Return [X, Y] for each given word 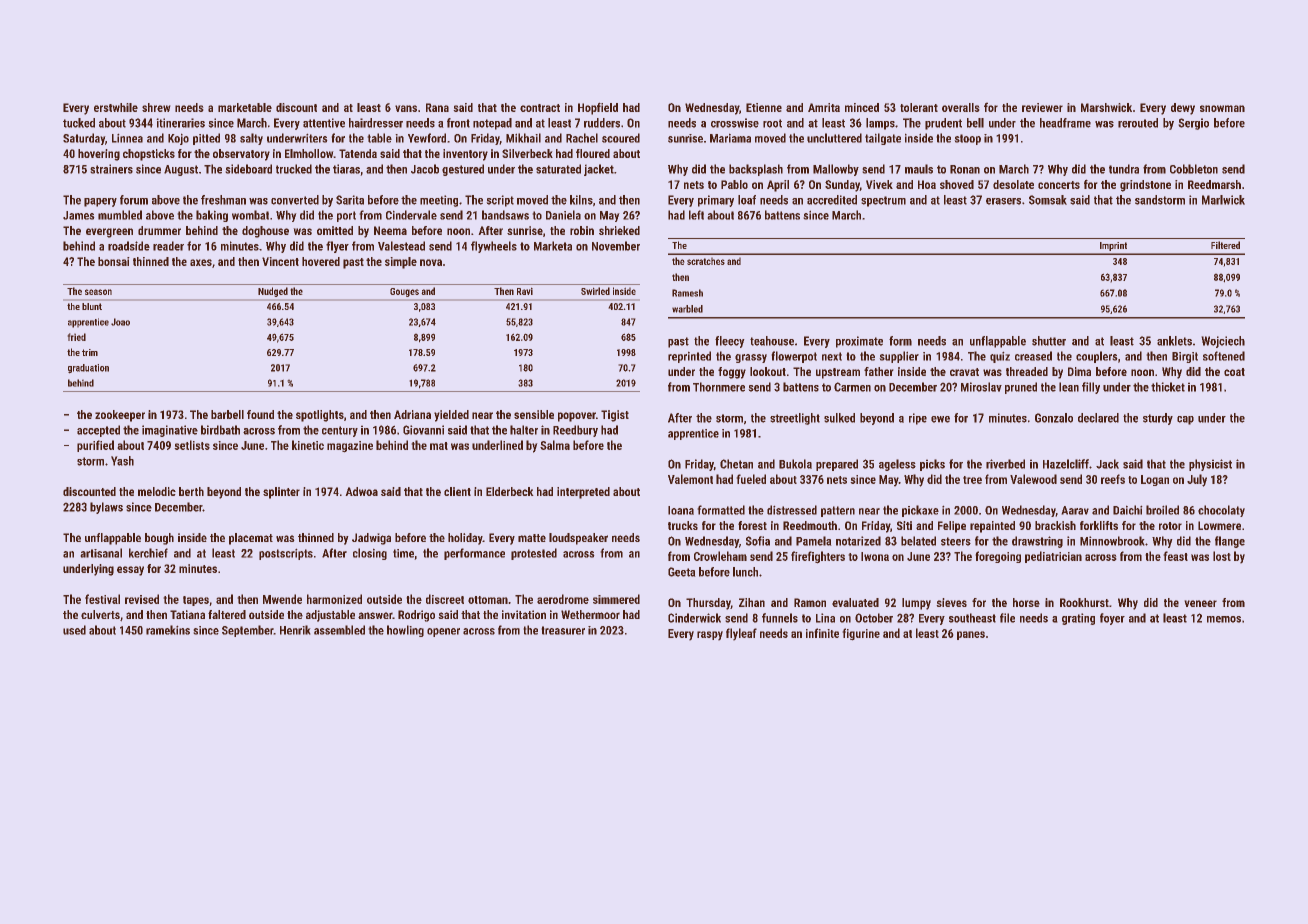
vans [406, 108]
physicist [1210, 465]
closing [370, 554]
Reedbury [575, 431]
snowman [1222, 108]
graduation [88, 369]
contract [540, 108]
